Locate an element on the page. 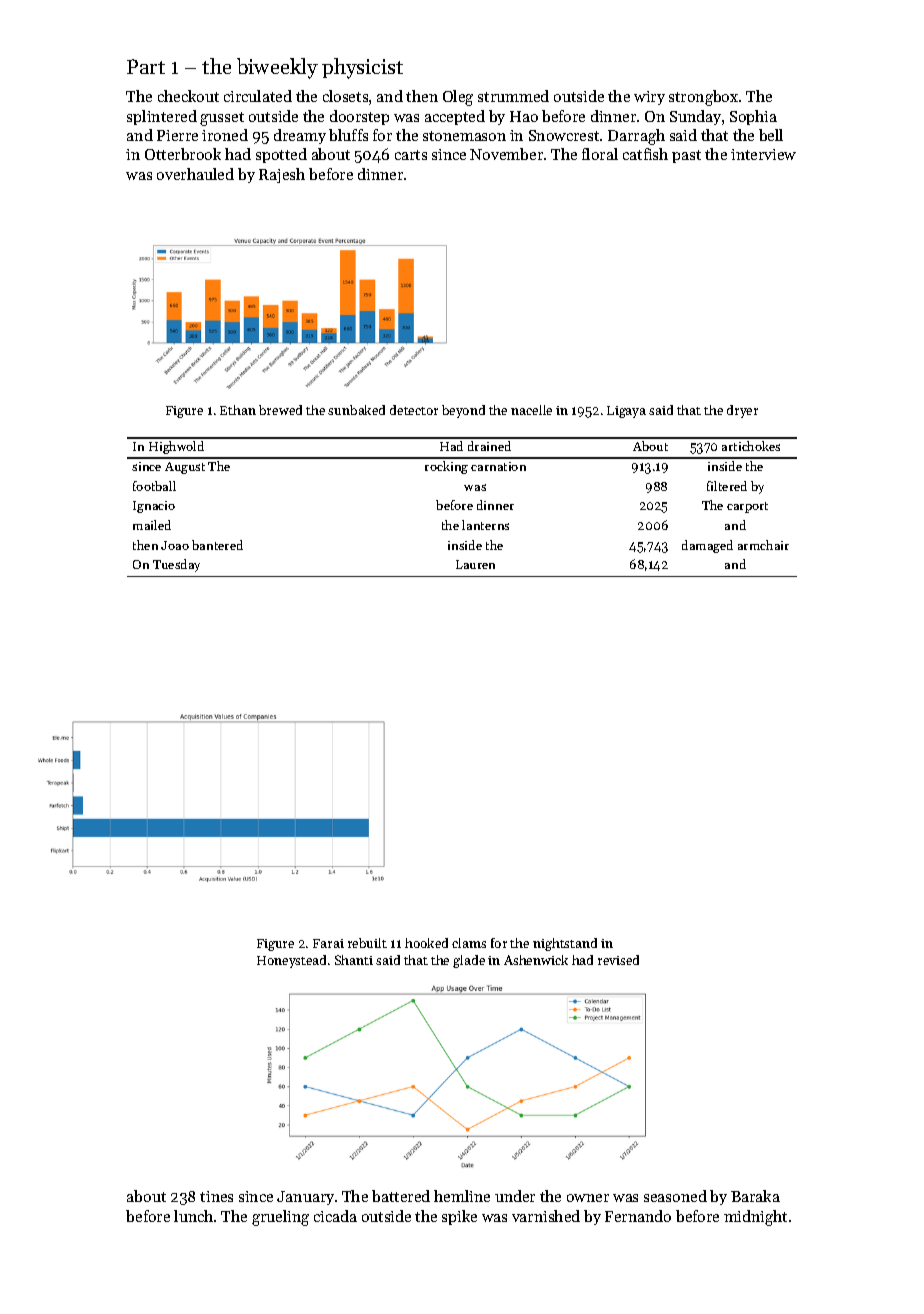 The width and height of the document is (924, 1314). Part is located at coordinates (146, 66).
